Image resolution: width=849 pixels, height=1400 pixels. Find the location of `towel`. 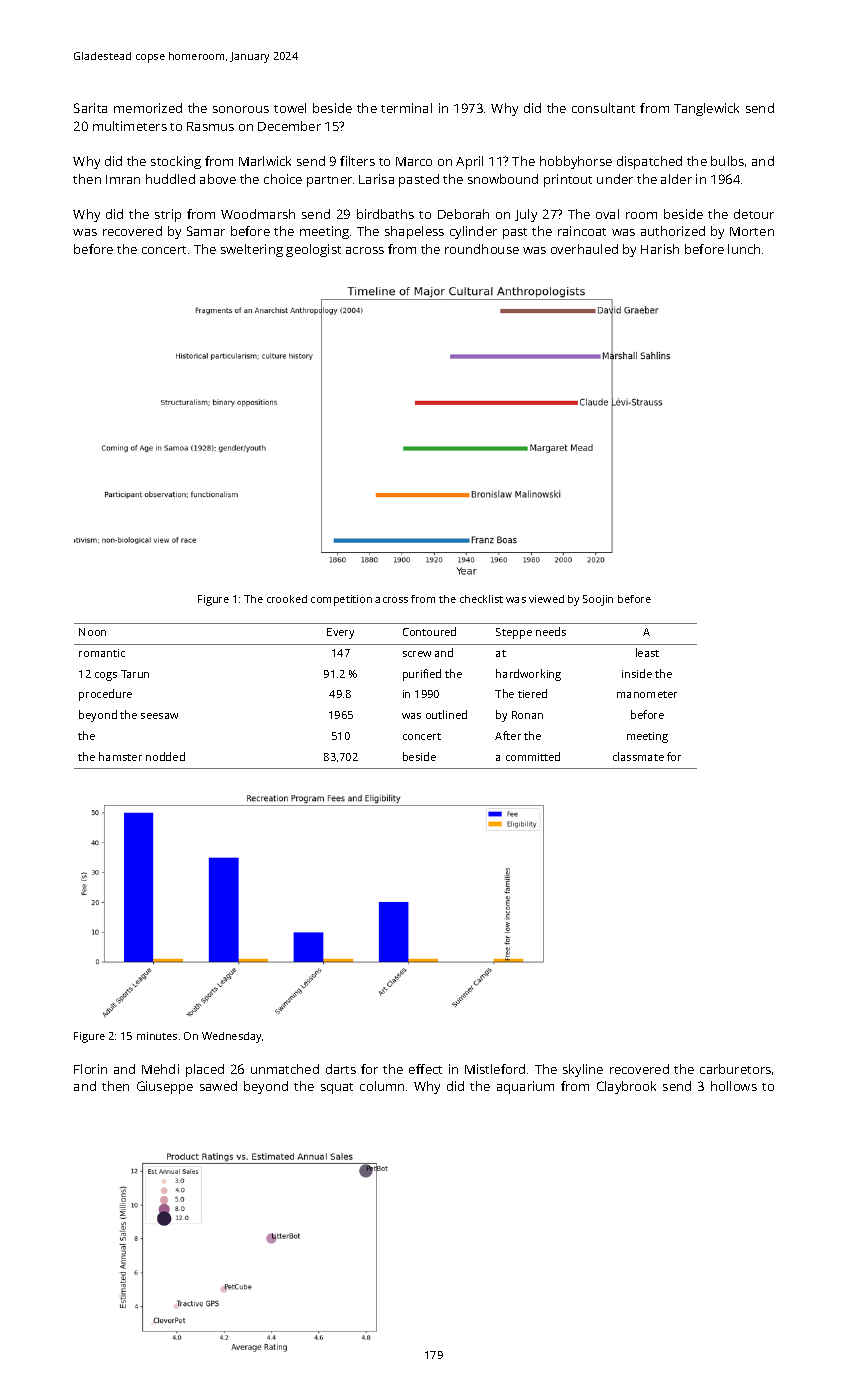

towel is located at coordinates (290, 108).
